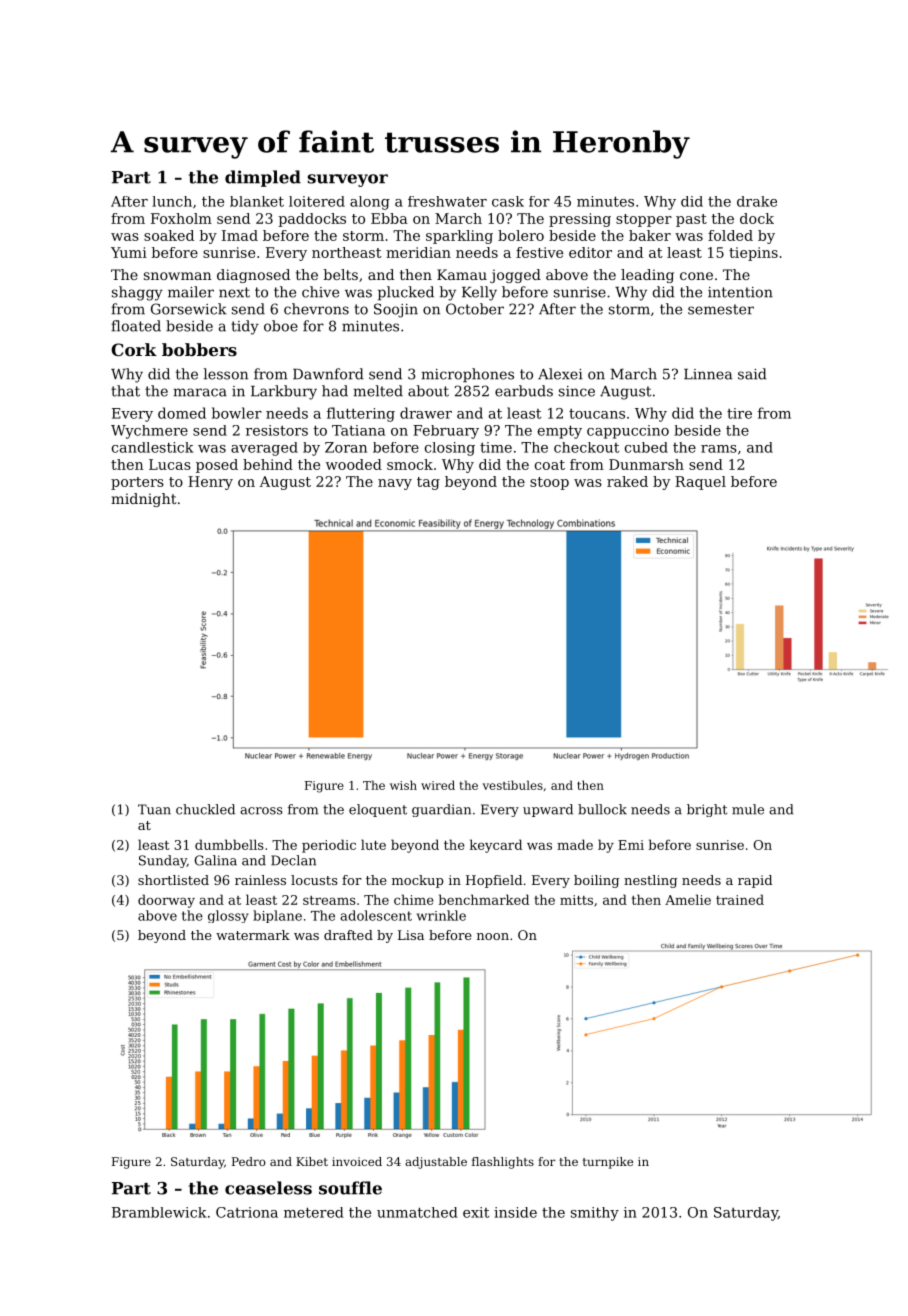 The image size is (908, 1316). I want to click on Amelie, so click(688, 899).
